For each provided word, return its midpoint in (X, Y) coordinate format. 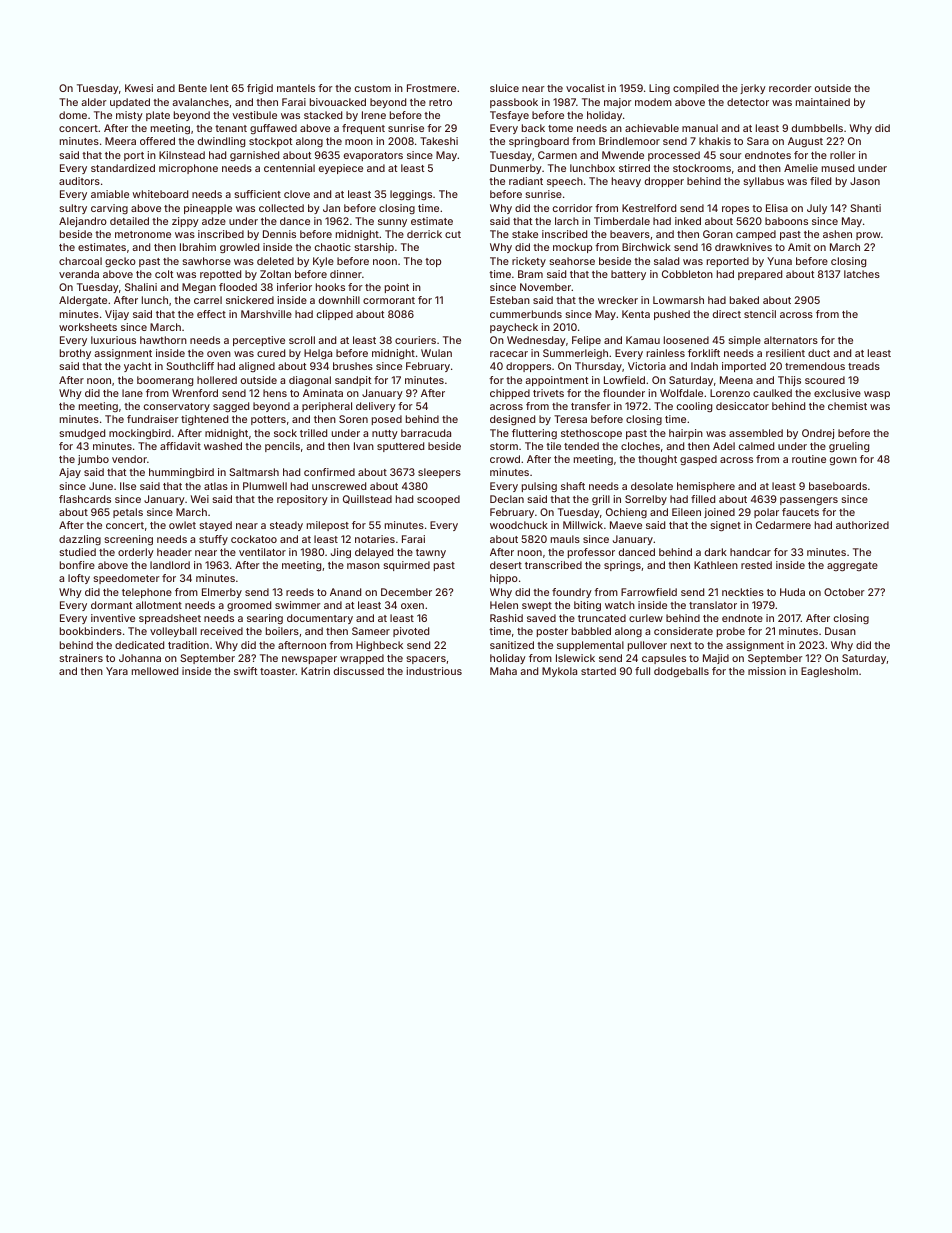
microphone (188, 169)
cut (453, 234)
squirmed (406, 566)
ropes (735, 210)
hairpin (686, 434)
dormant (112, 605)
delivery (376, 407)
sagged (231, 407)
